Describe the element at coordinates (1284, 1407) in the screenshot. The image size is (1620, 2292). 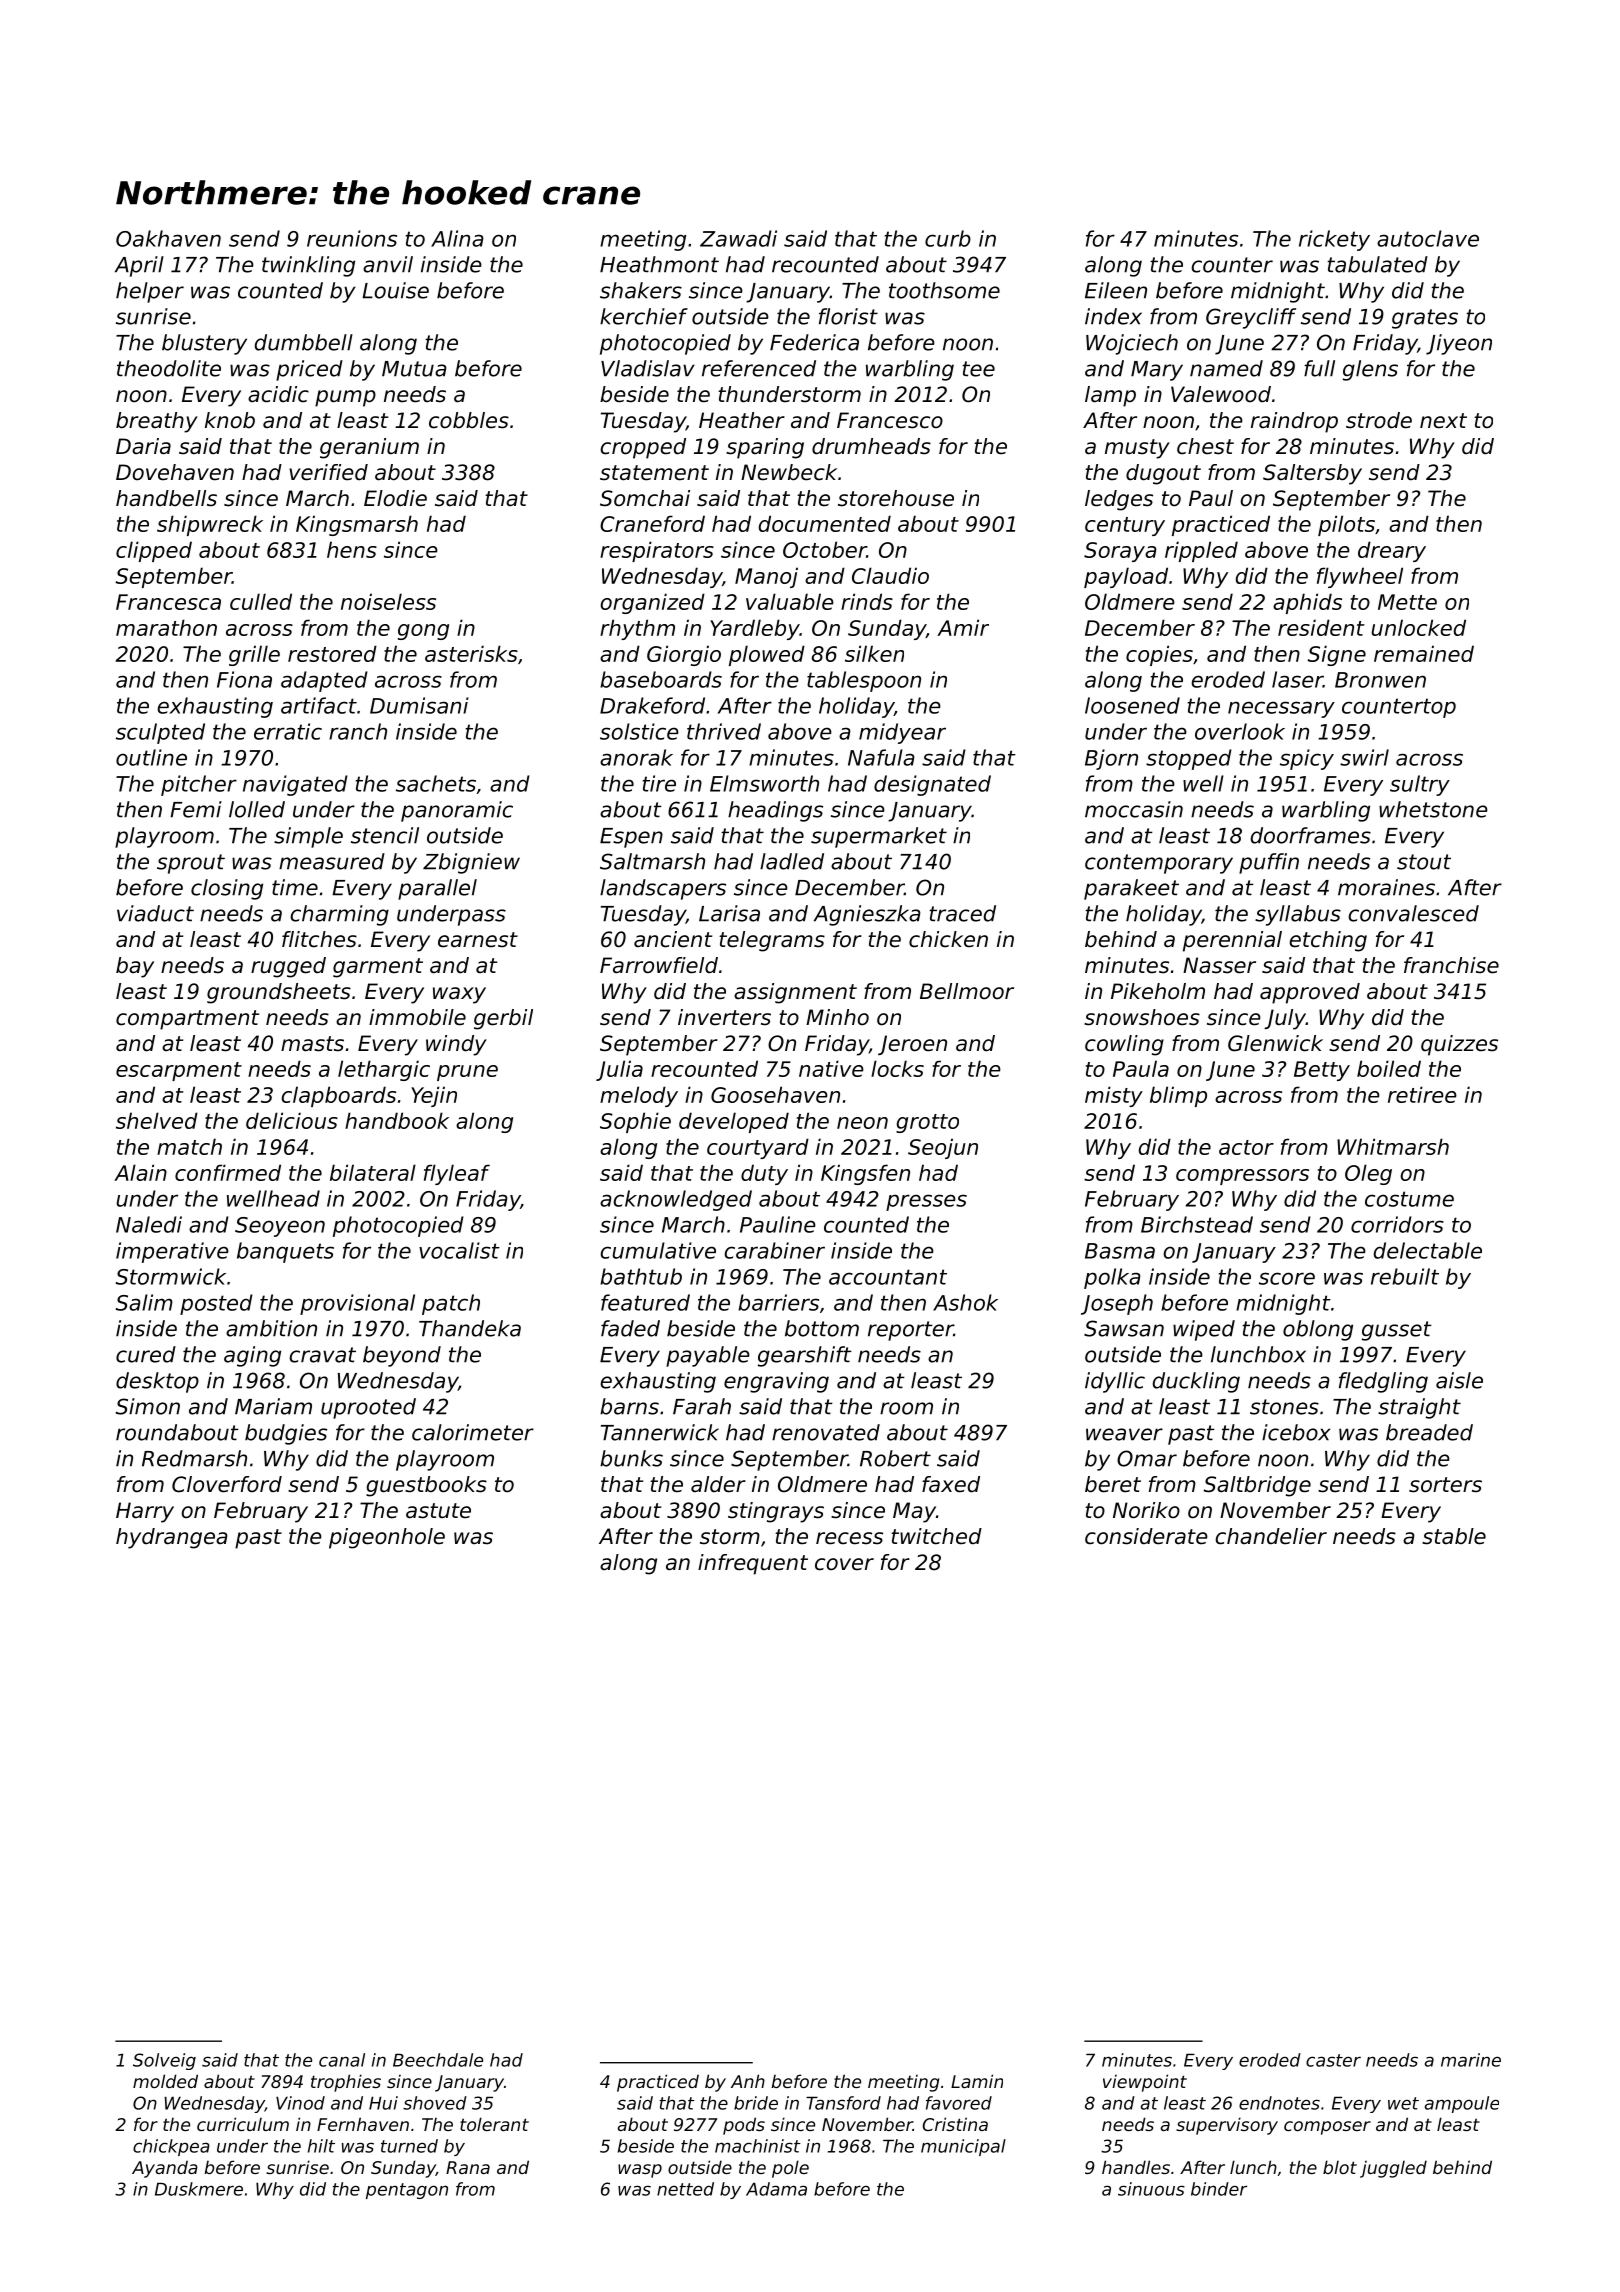
I see `stones` at that location.
